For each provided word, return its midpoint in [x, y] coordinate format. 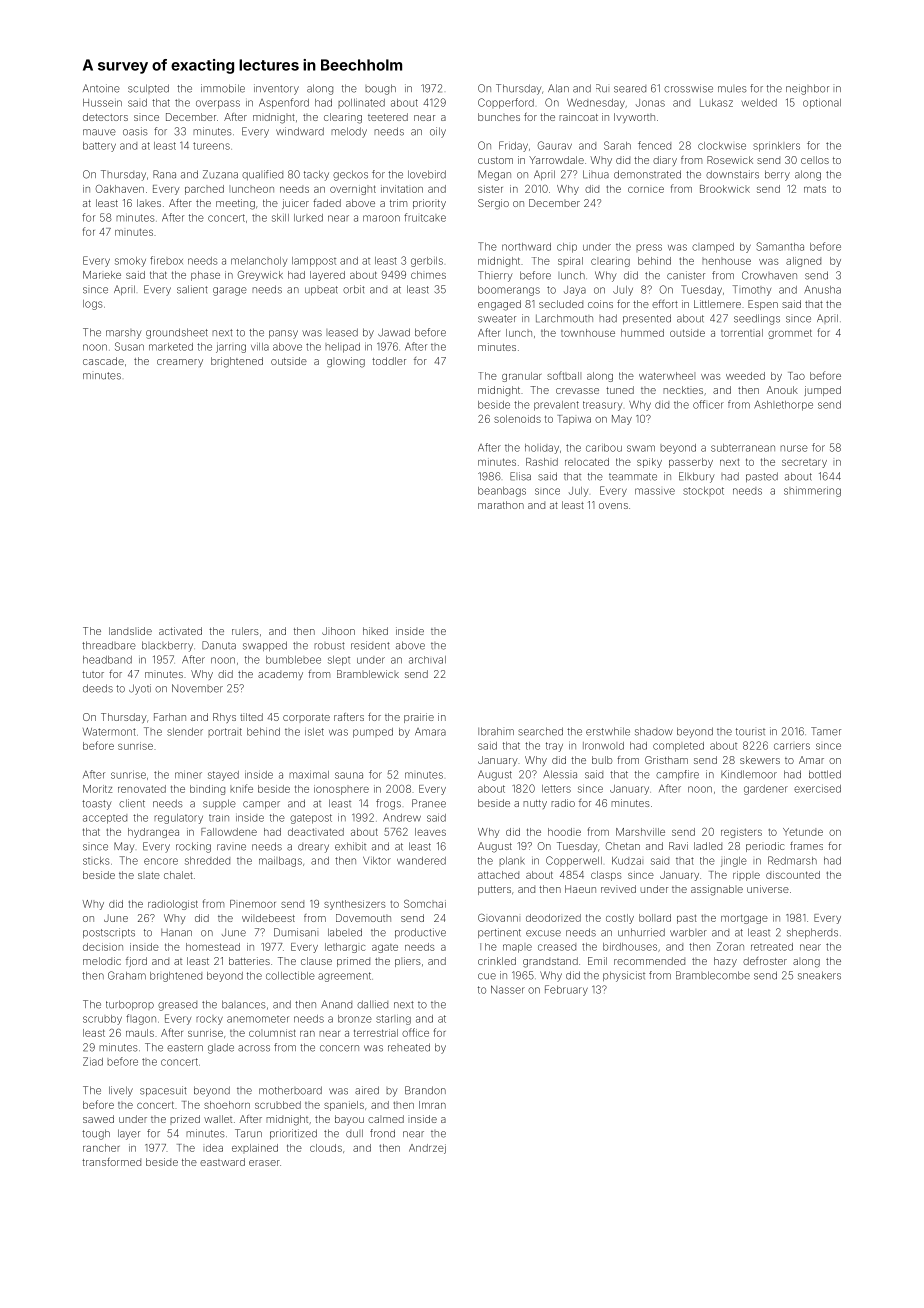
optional [822, 103]
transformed [111, 1162]
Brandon [425, 1090]
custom [495, 160]
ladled [708, 846]
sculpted [148, 89]
